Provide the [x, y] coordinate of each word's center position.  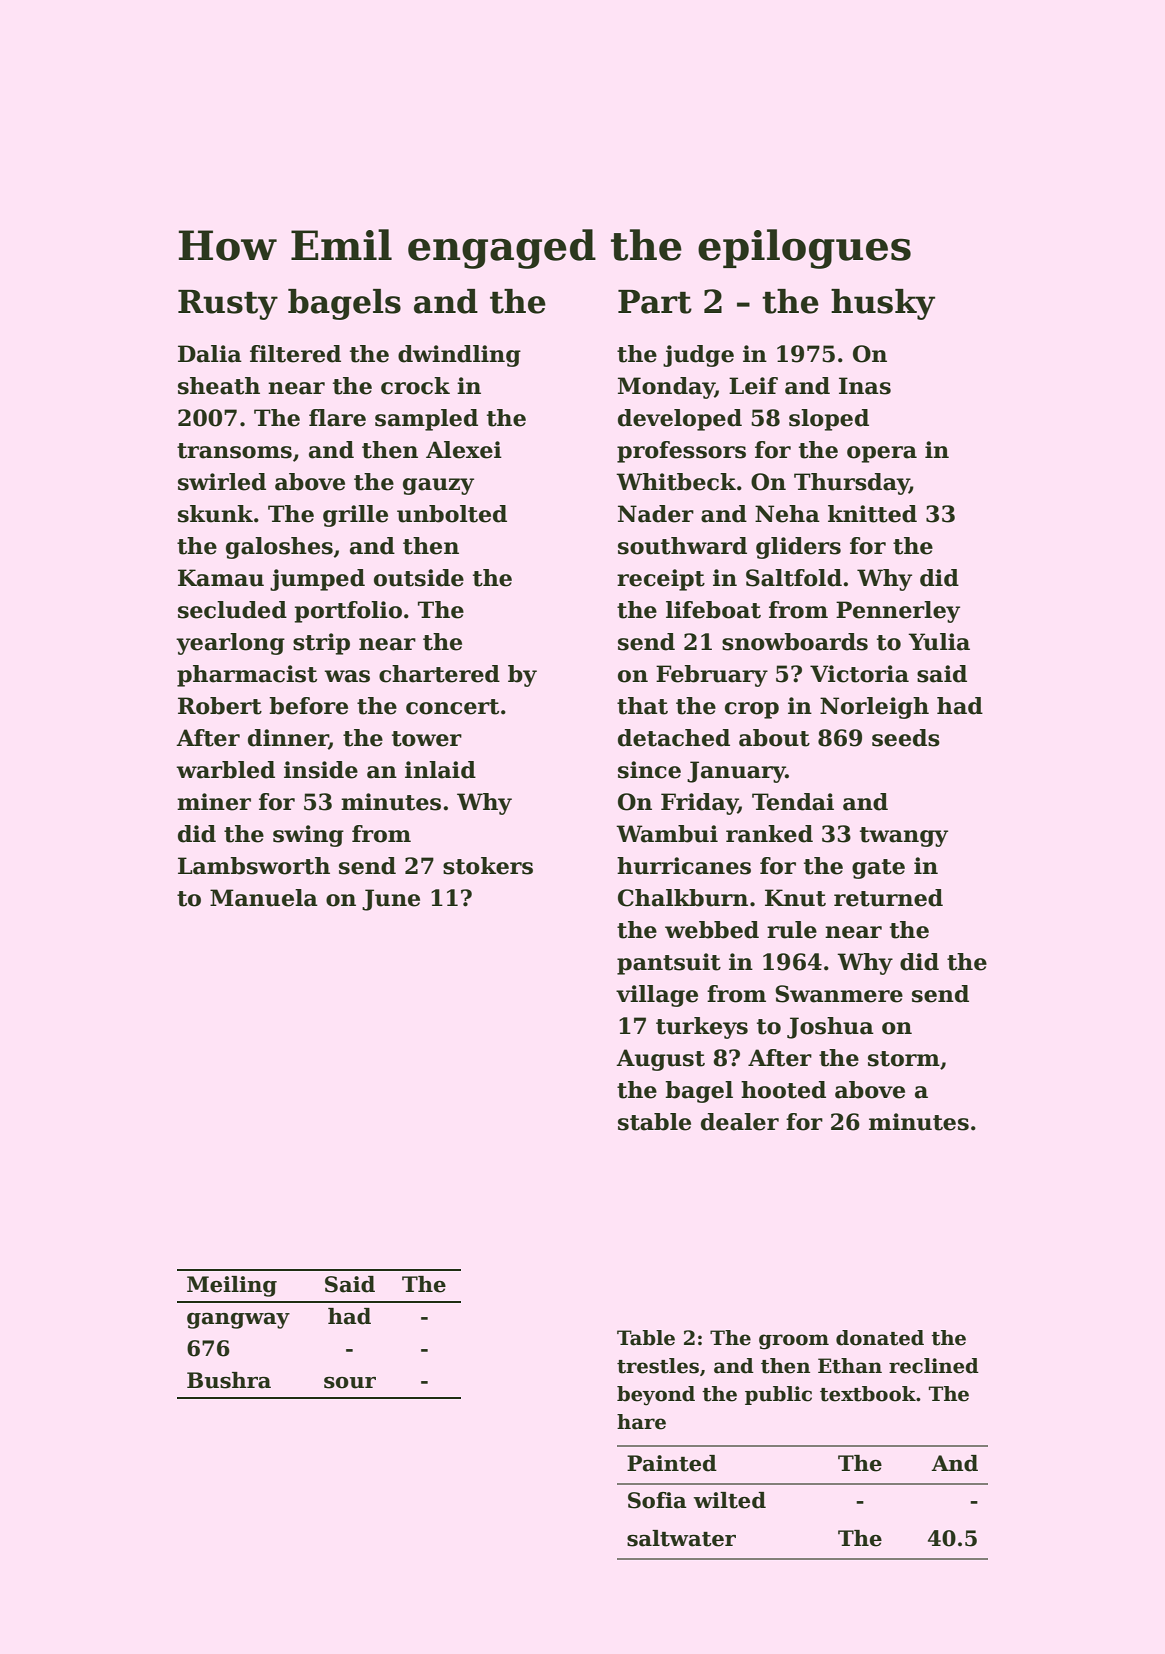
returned [888, 898]
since [649, 770]
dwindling [459, 356]
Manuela [264, 898]
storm [904, 1059]
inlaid [440, 770]
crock [415, 386]
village [657, 996]
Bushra [229, 1380]
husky [883, 304]
